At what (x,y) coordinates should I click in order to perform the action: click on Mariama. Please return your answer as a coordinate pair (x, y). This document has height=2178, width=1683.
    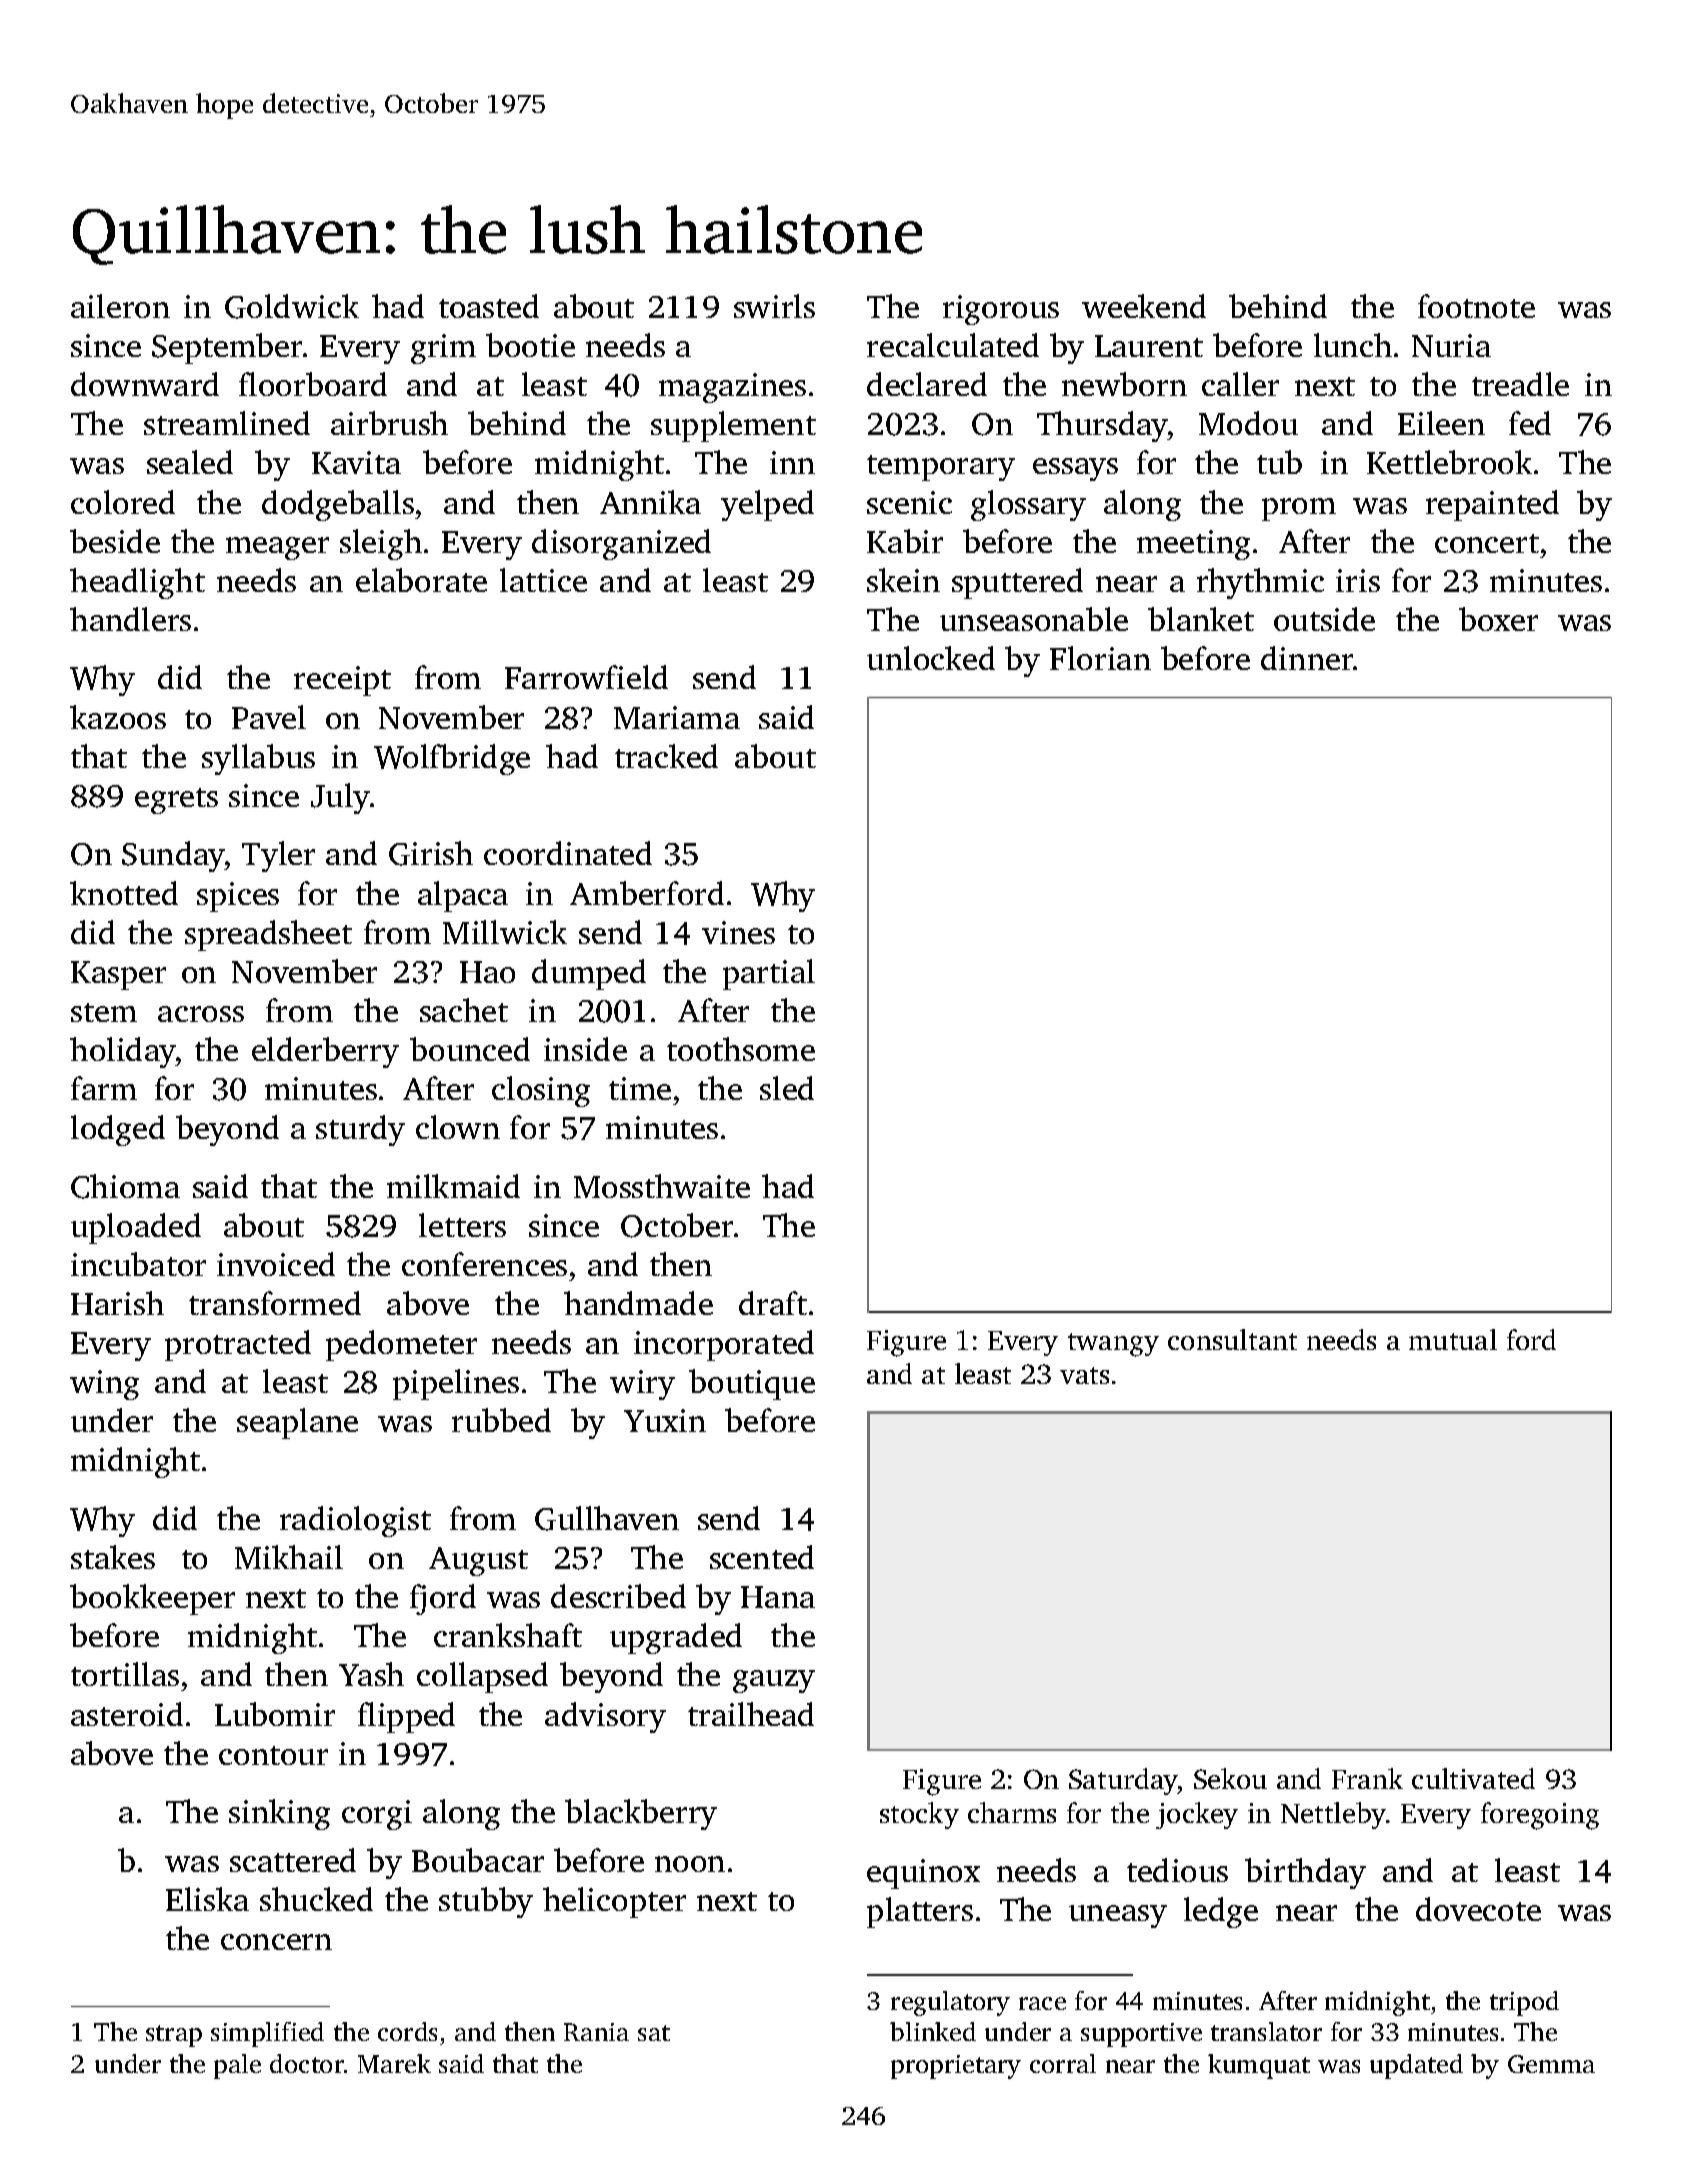
    Looking at the image, I should click on (677, 717).
